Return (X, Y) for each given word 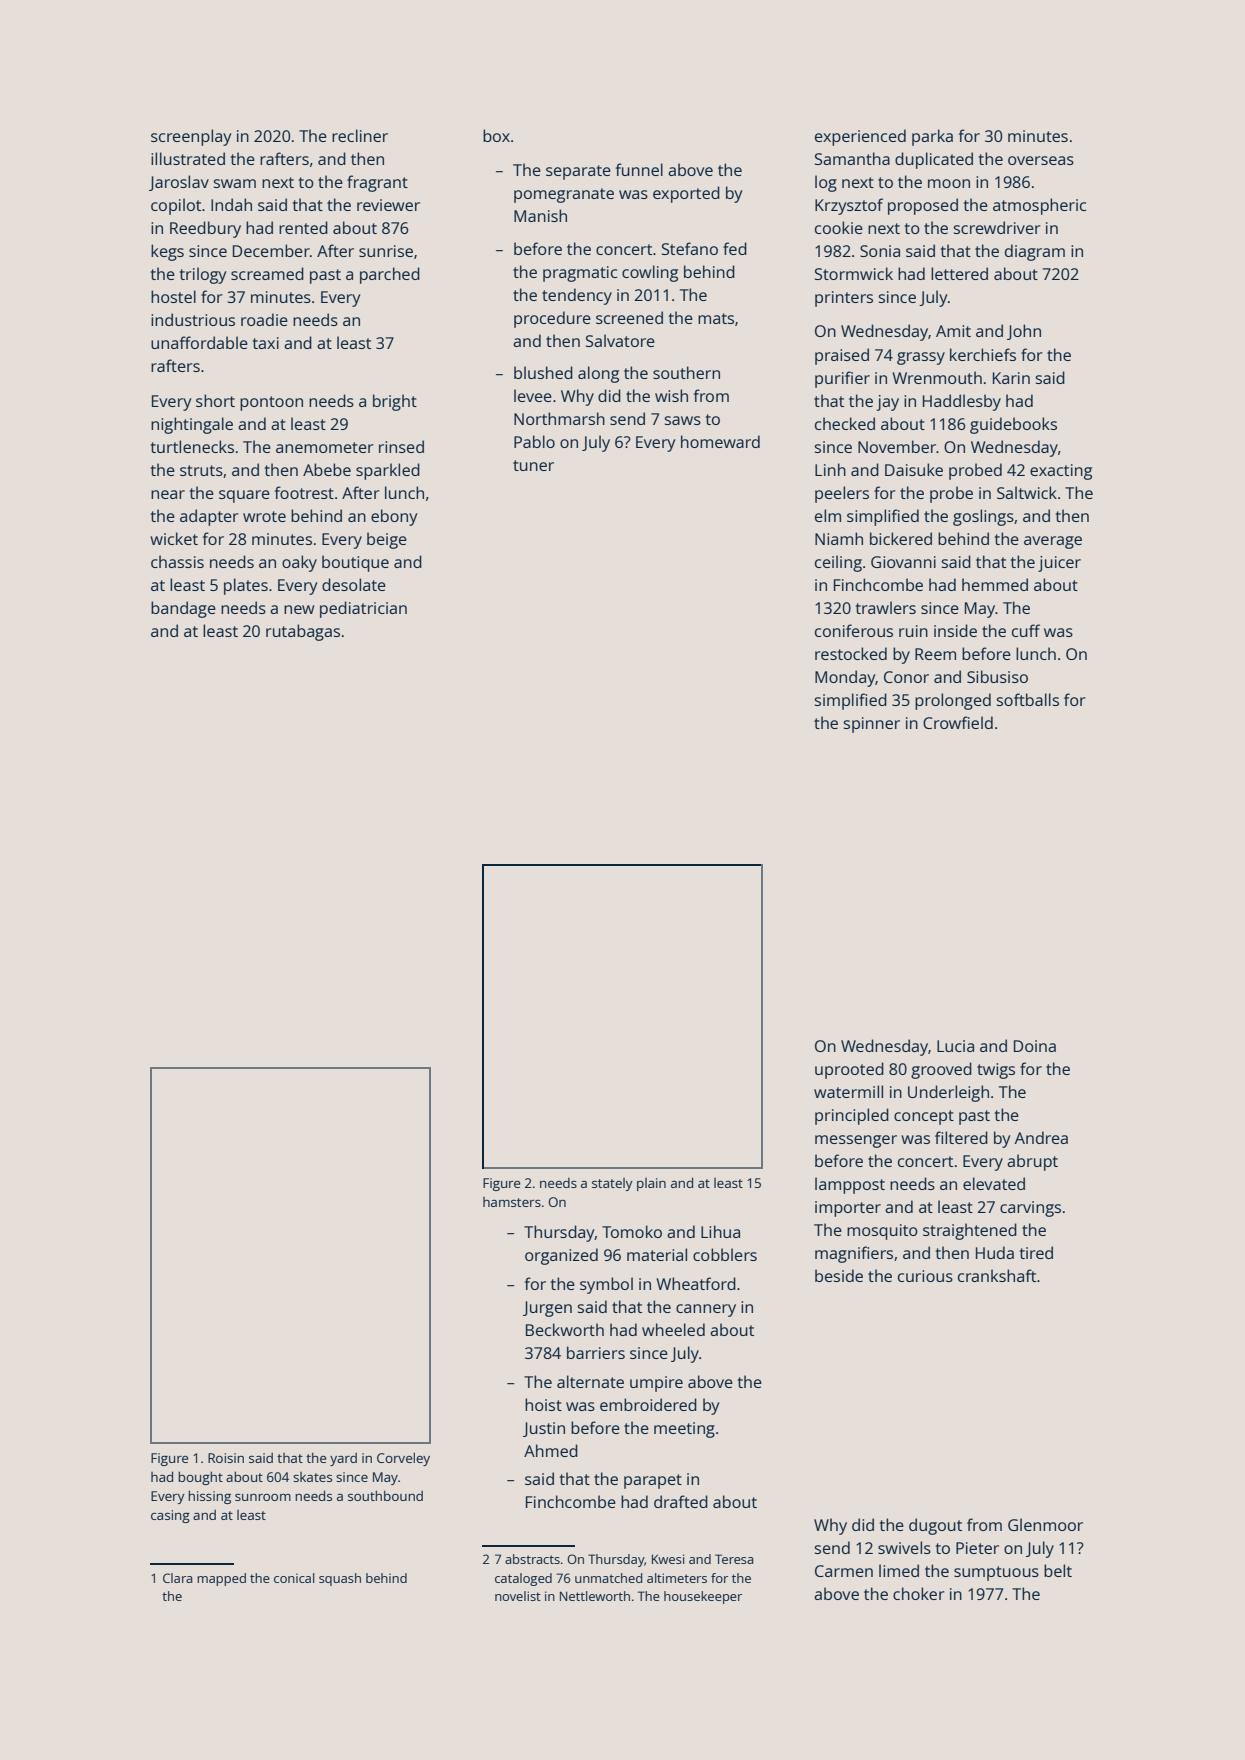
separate (578, 172)
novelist (518, 1596)
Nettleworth (595, 1596)
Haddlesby (962, 402)
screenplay (191, 137)
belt (1058, 1570)
